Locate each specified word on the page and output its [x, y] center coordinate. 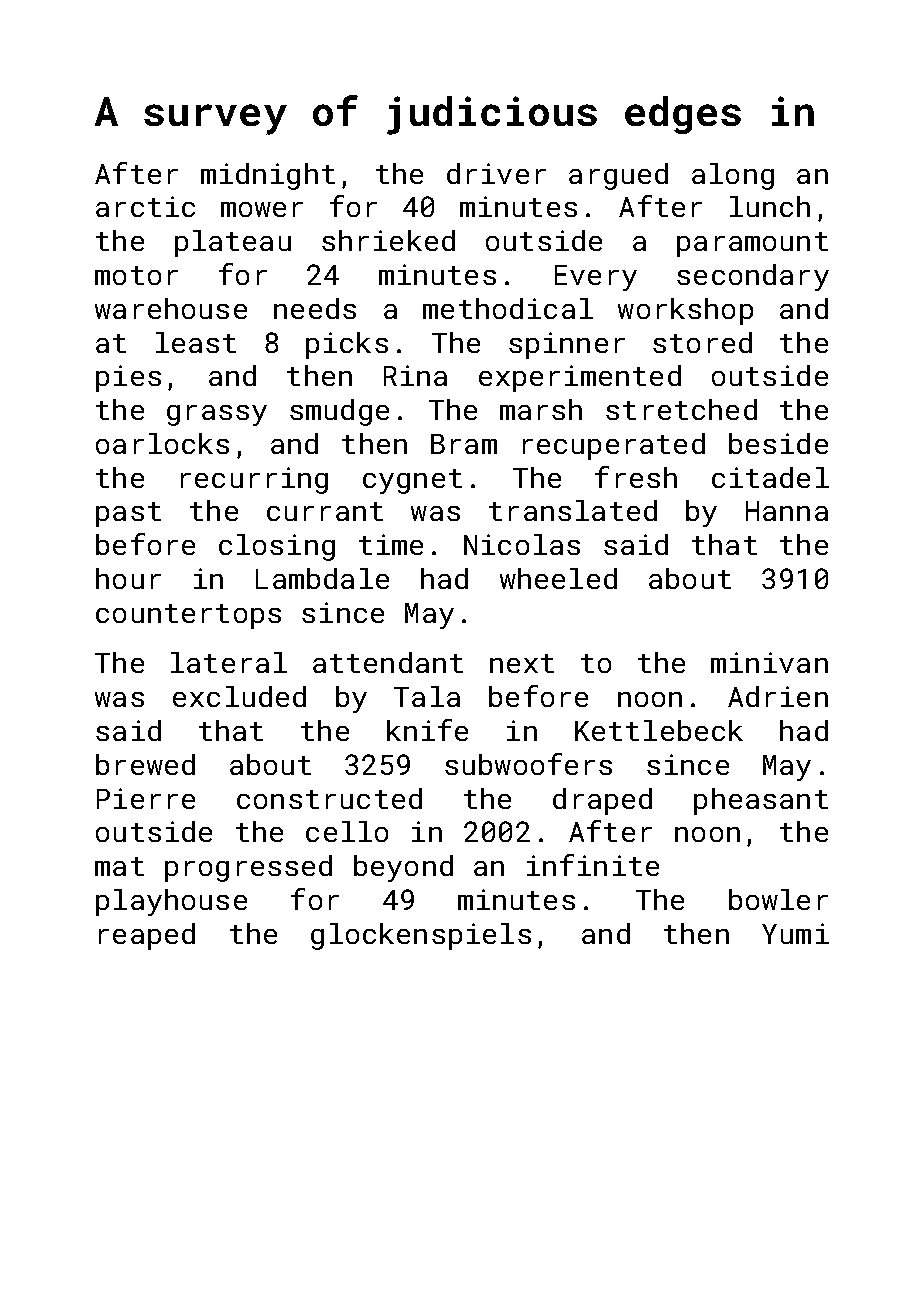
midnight [268, 176]
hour [128, 578]
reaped [147, 936]
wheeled [558, 578]
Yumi [795, 933]
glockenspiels [421, 936]
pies [128, 378]
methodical [508, 308]
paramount [752, 244]
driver [496, 173]
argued [618, 176]
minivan [769, 662]
